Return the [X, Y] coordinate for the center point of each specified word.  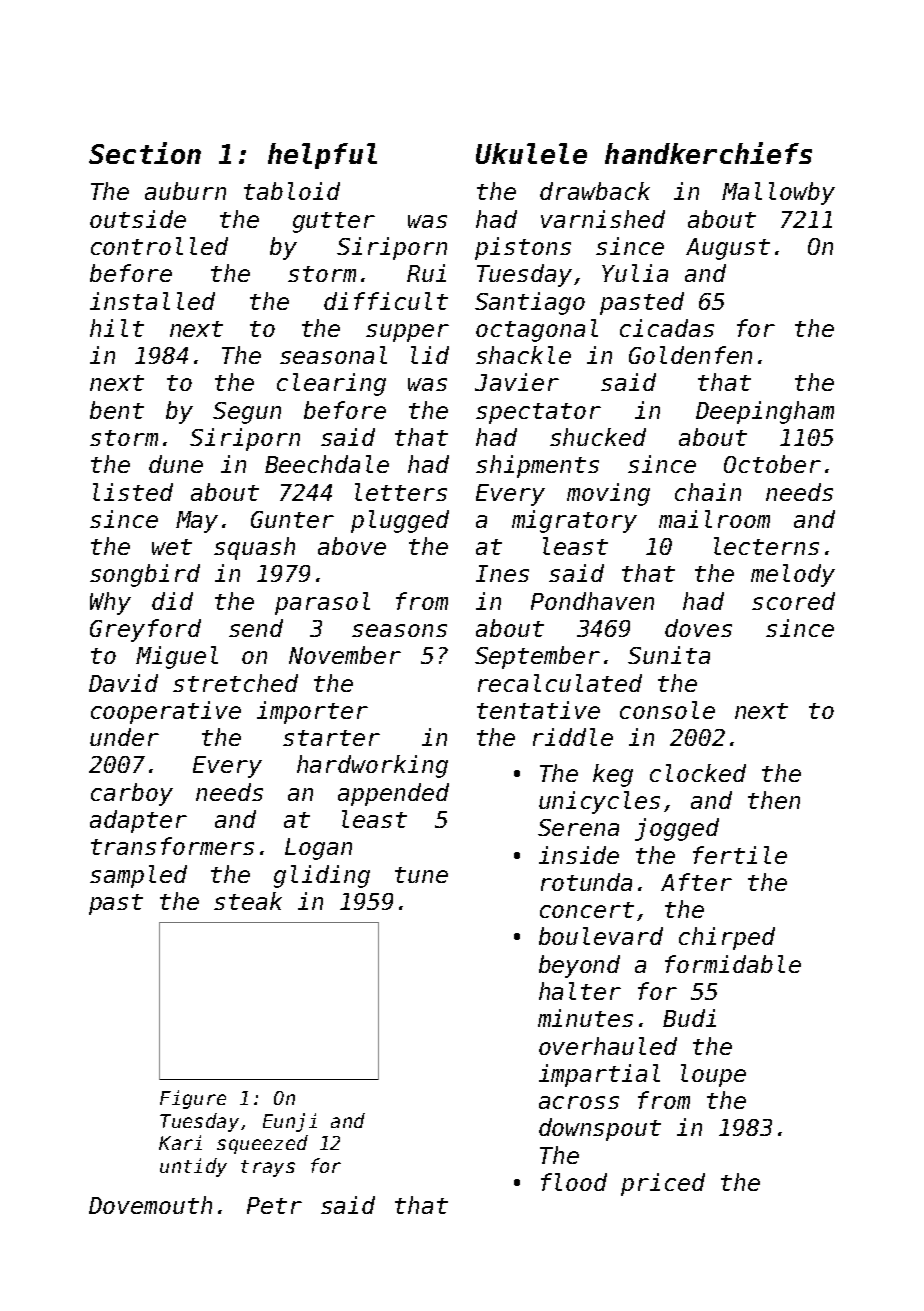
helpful [322, 156]
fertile [740, 855]
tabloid [292, 191]
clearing [331, 384]
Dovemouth [150, 1205]
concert [587, 910]
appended [393, 794]
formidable [733, 964]
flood [574, 1182]
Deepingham [765, 412]
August [728, 249]
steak [248, 901]
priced [663, 1184]
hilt [117, 328]
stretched [235, 683]
